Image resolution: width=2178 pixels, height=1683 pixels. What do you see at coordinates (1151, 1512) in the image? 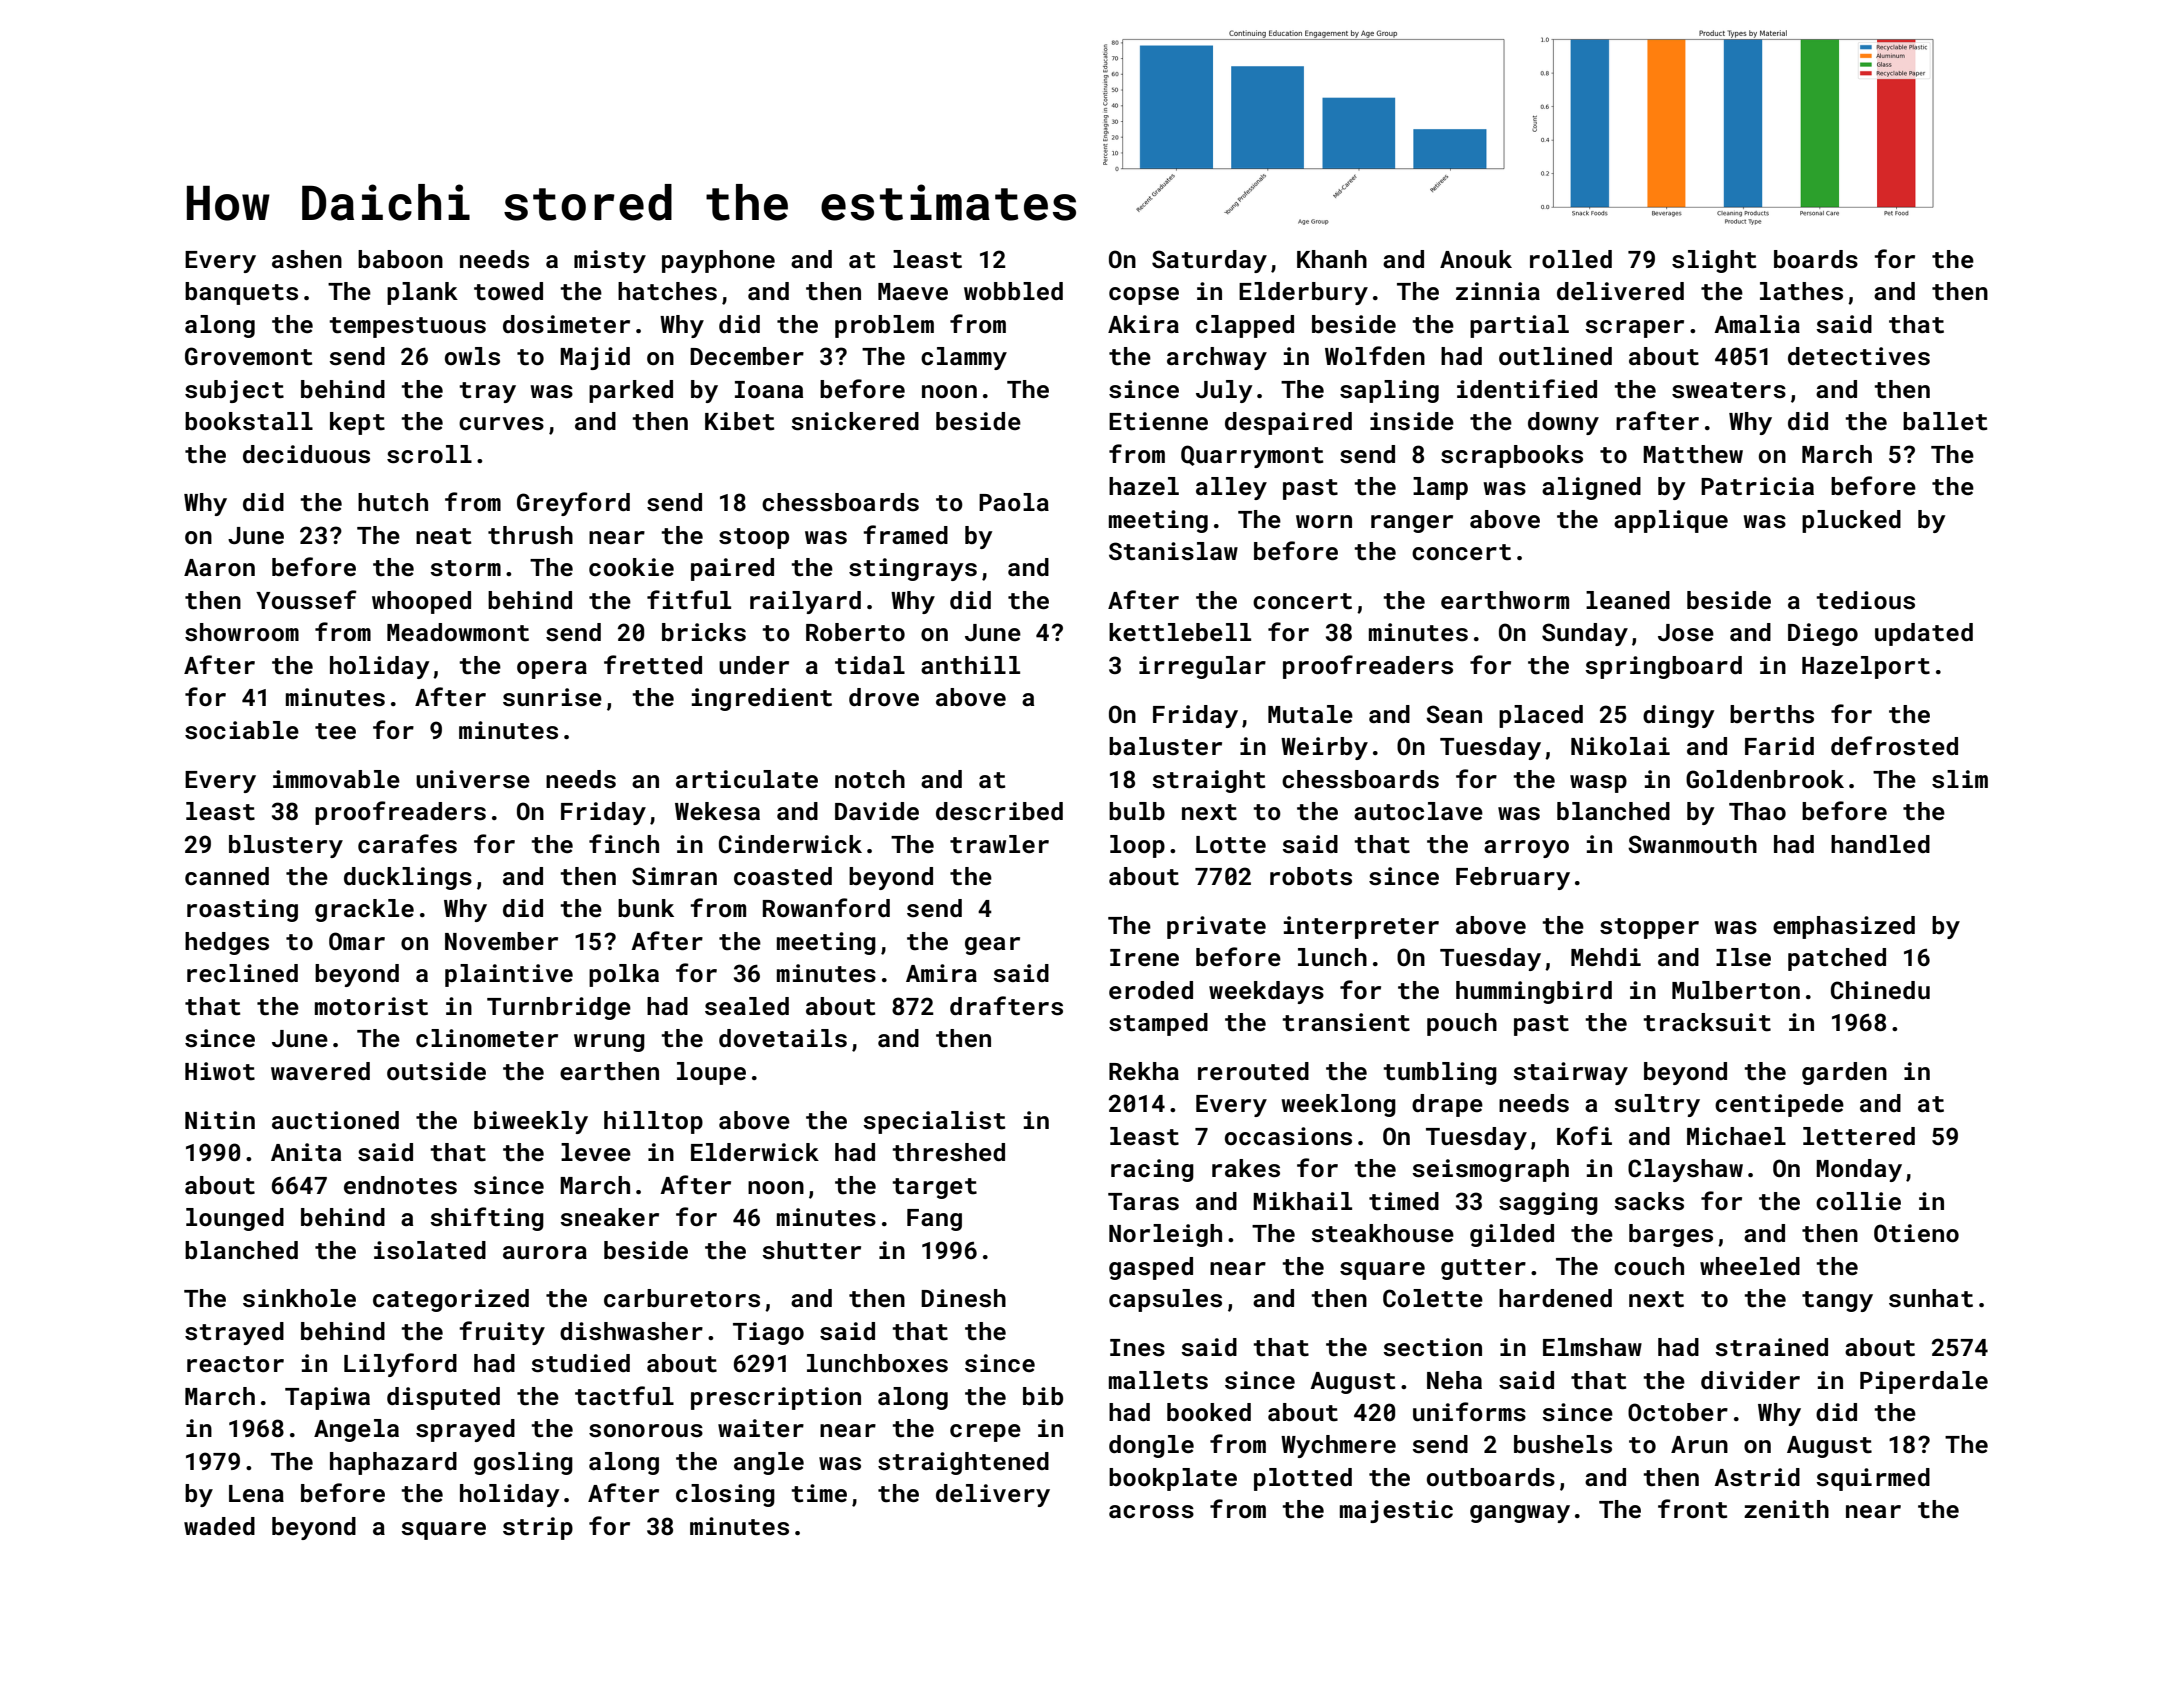
I see `across` at bounding box center [1151, 1512].
